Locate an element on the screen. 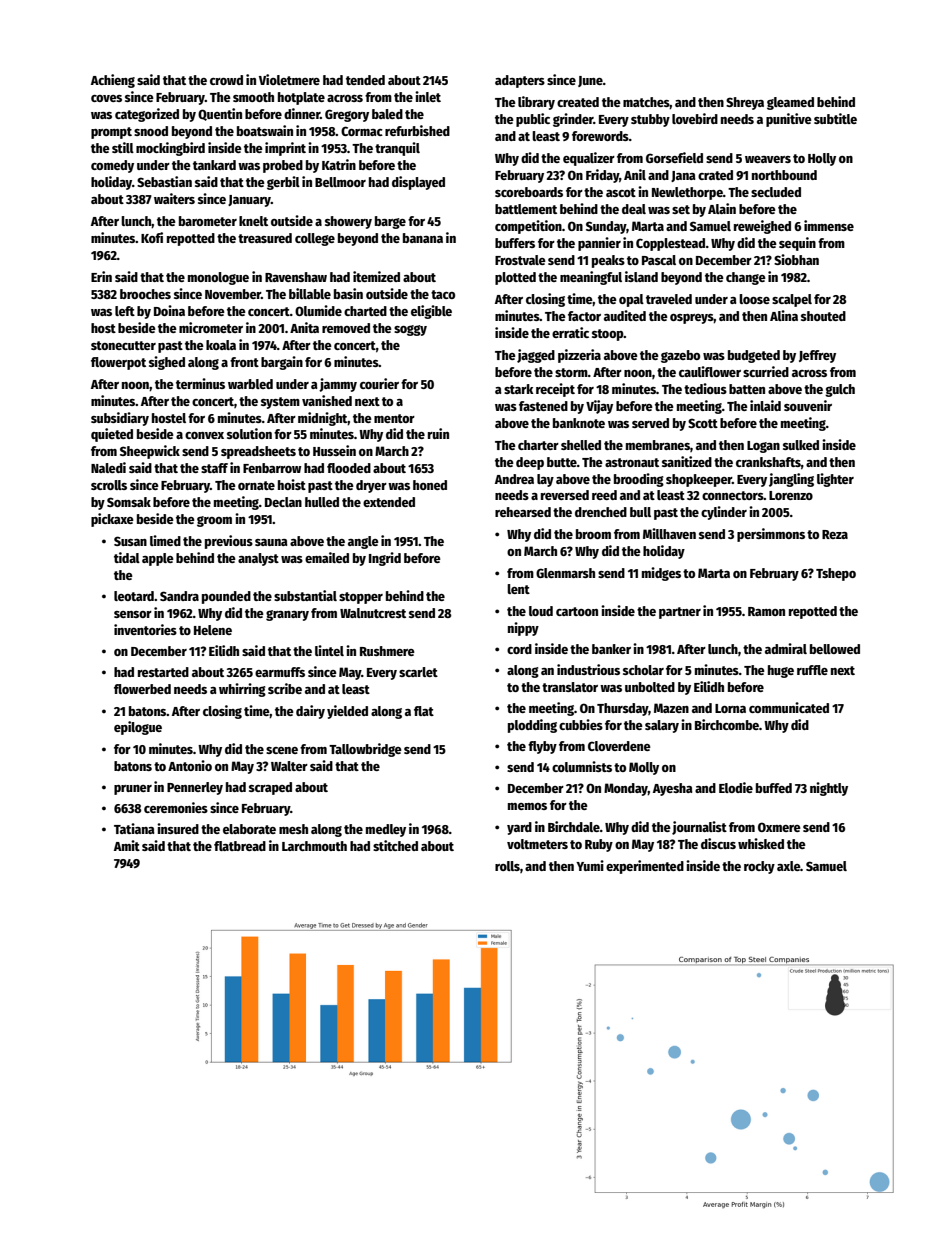 This screenshot has height=1233, width=952. adapters is located at coordinates (520, 81).
